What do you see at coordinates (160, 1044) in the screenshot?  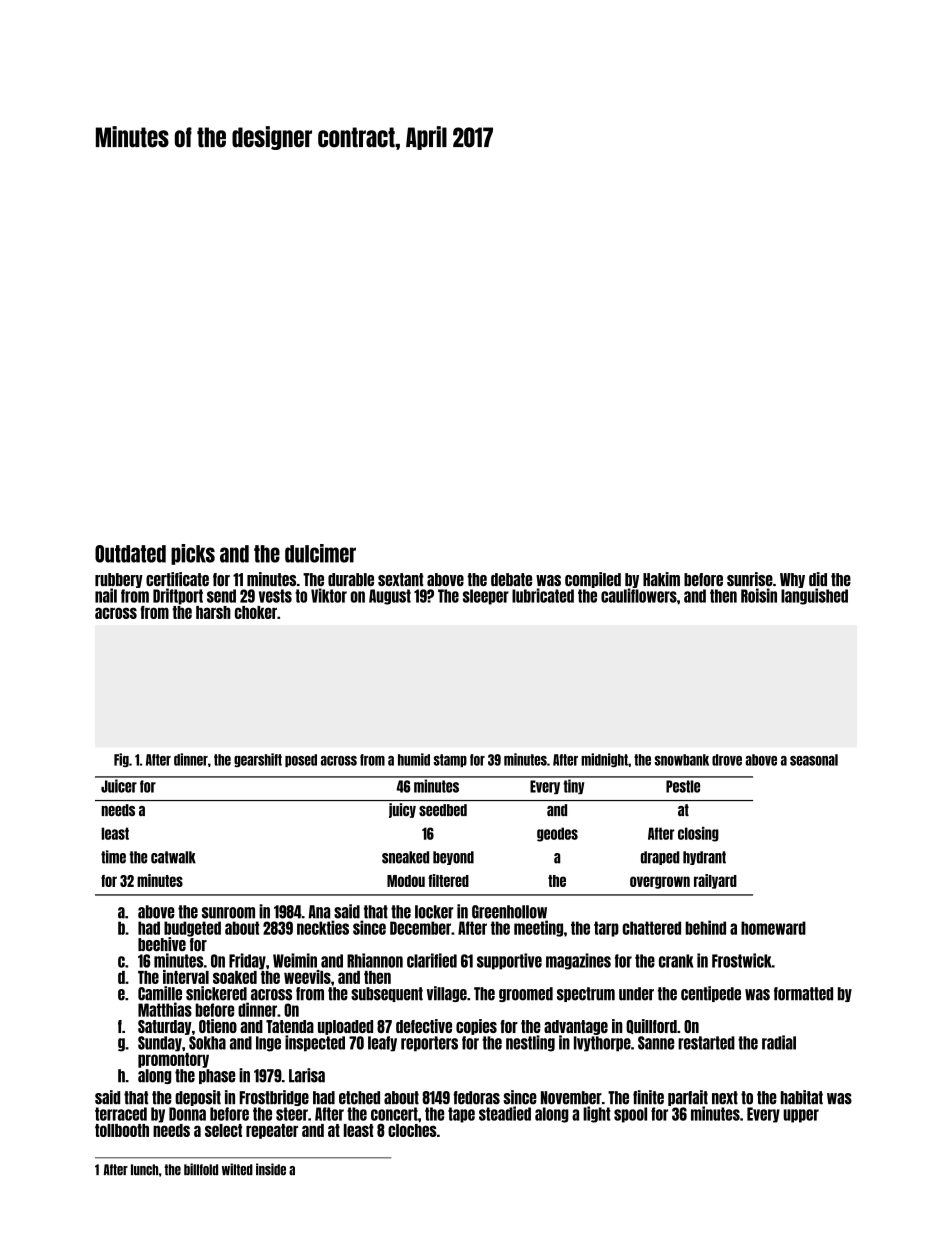 I see `Sunday` at bounding box center [160, 1044].
